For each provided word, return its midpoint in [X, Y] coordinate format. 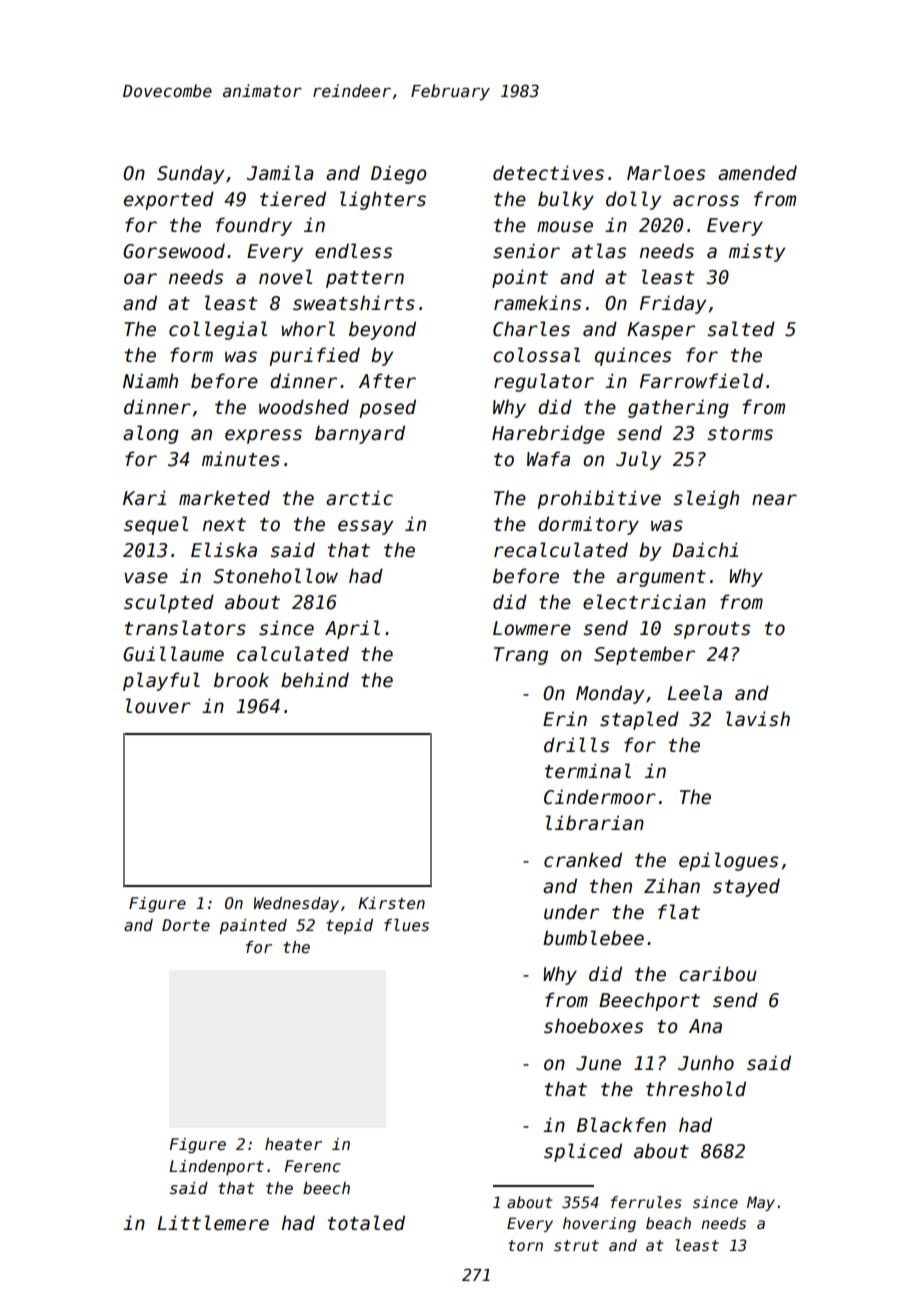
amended [757, 173]
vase [146, 578]
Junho [706, 1063]
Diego [399, 174]
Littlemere [213, 1223]
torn [525, 1245]
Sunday [190, 174]
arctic [359, 498]
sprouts [712, 630]
